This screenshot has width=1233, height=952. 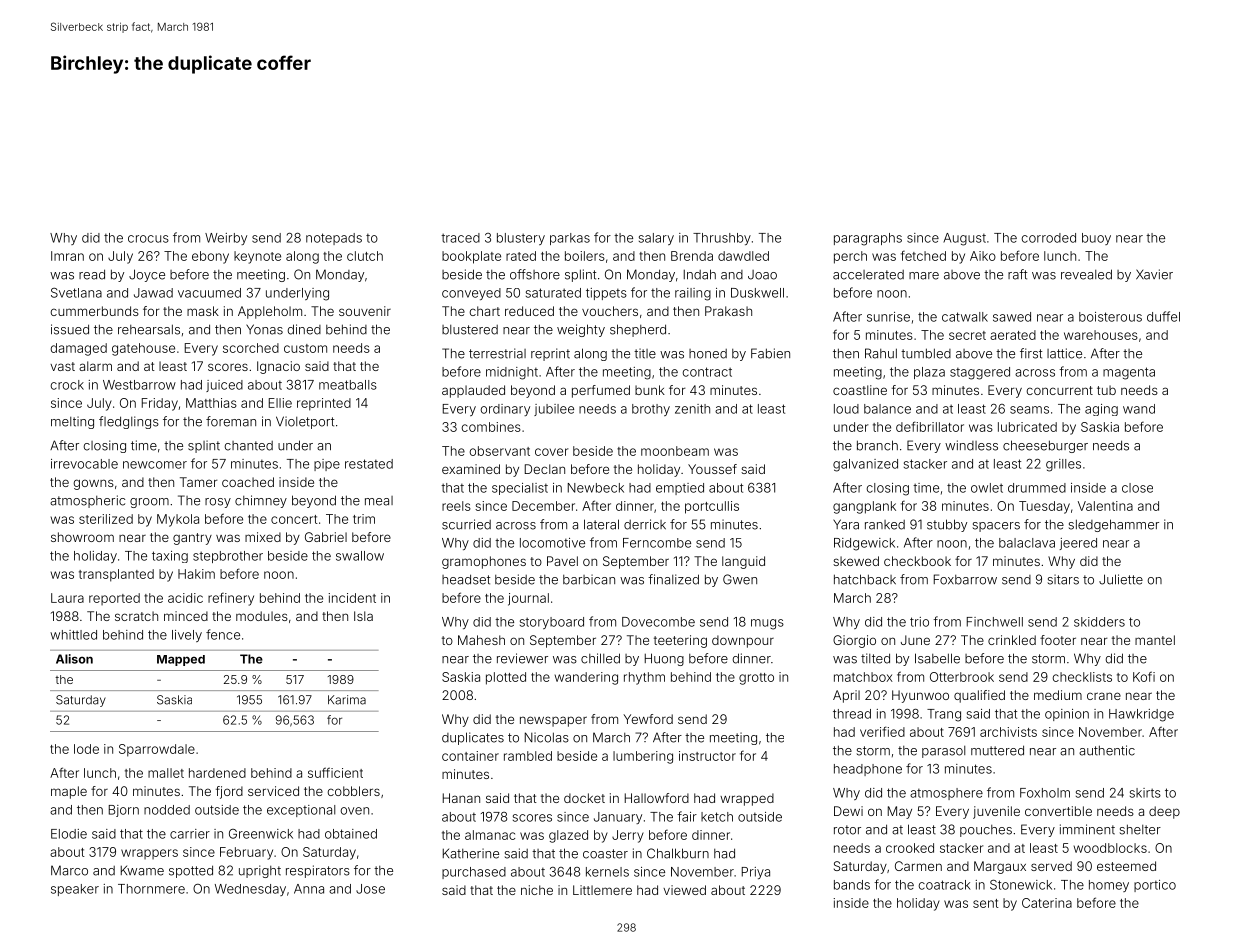 I want to click on niche, so click(x=537, y=890).
